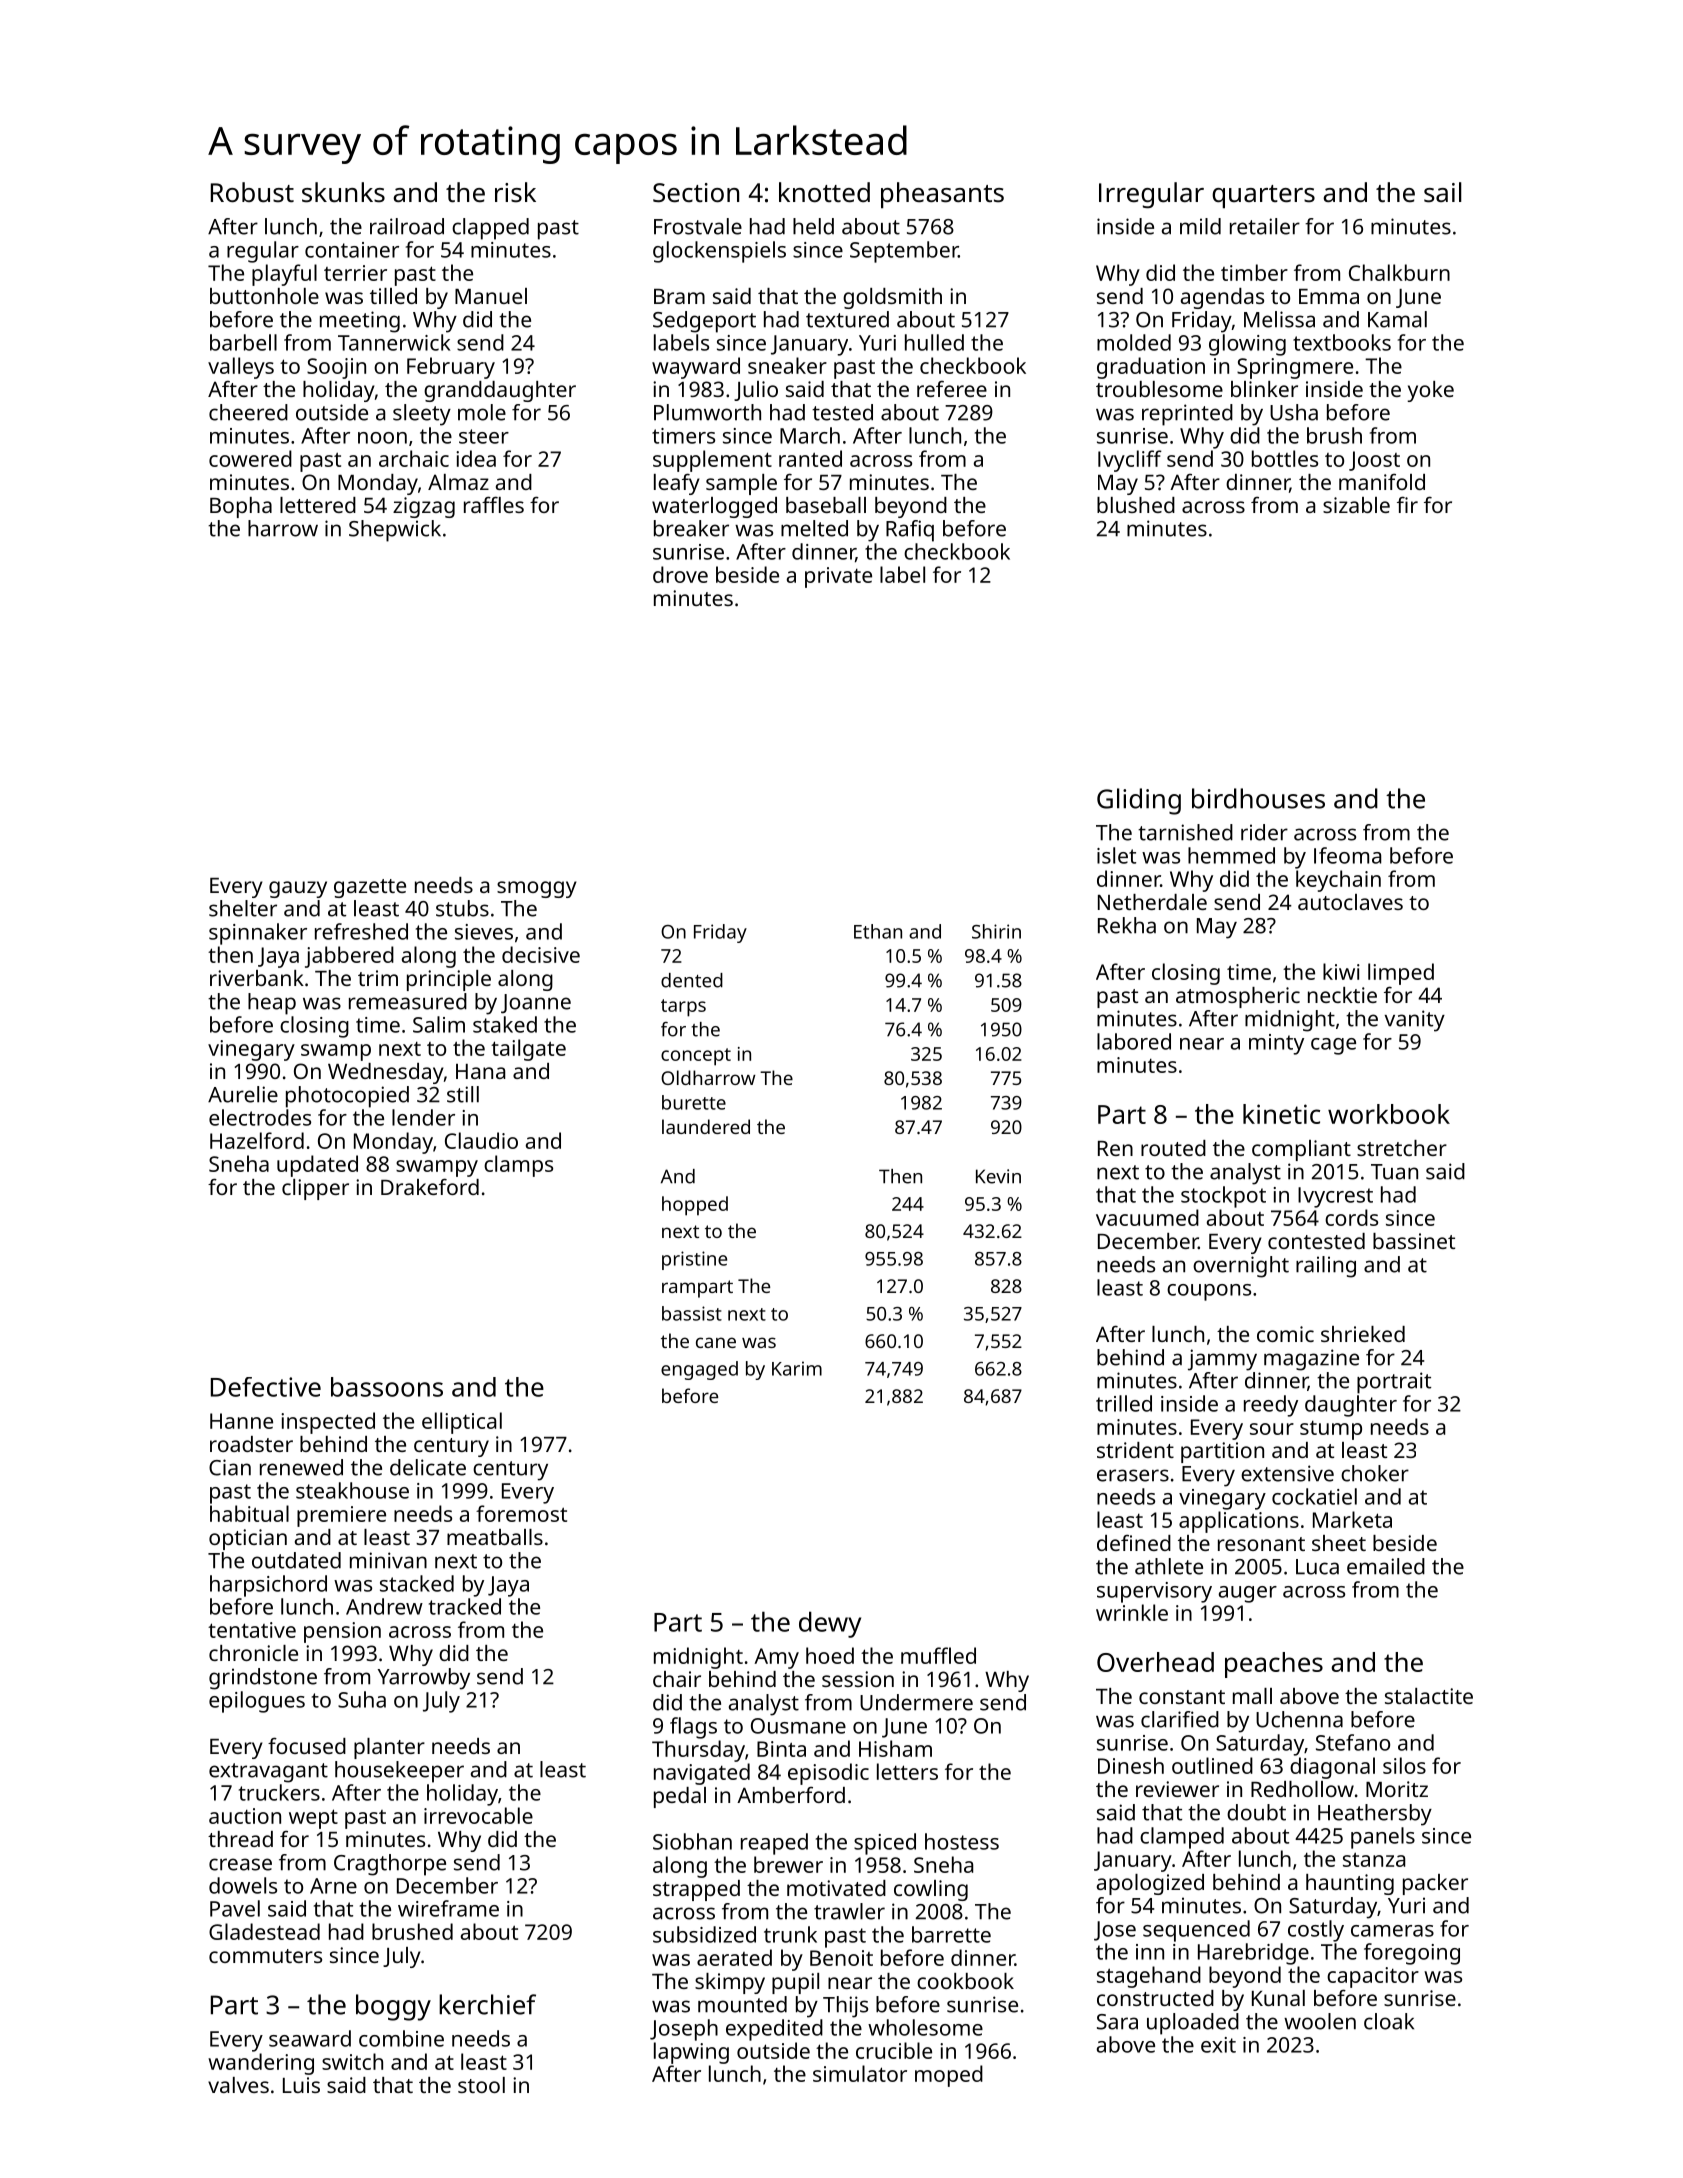  I want to click on riverbank, so click(257, 978).
